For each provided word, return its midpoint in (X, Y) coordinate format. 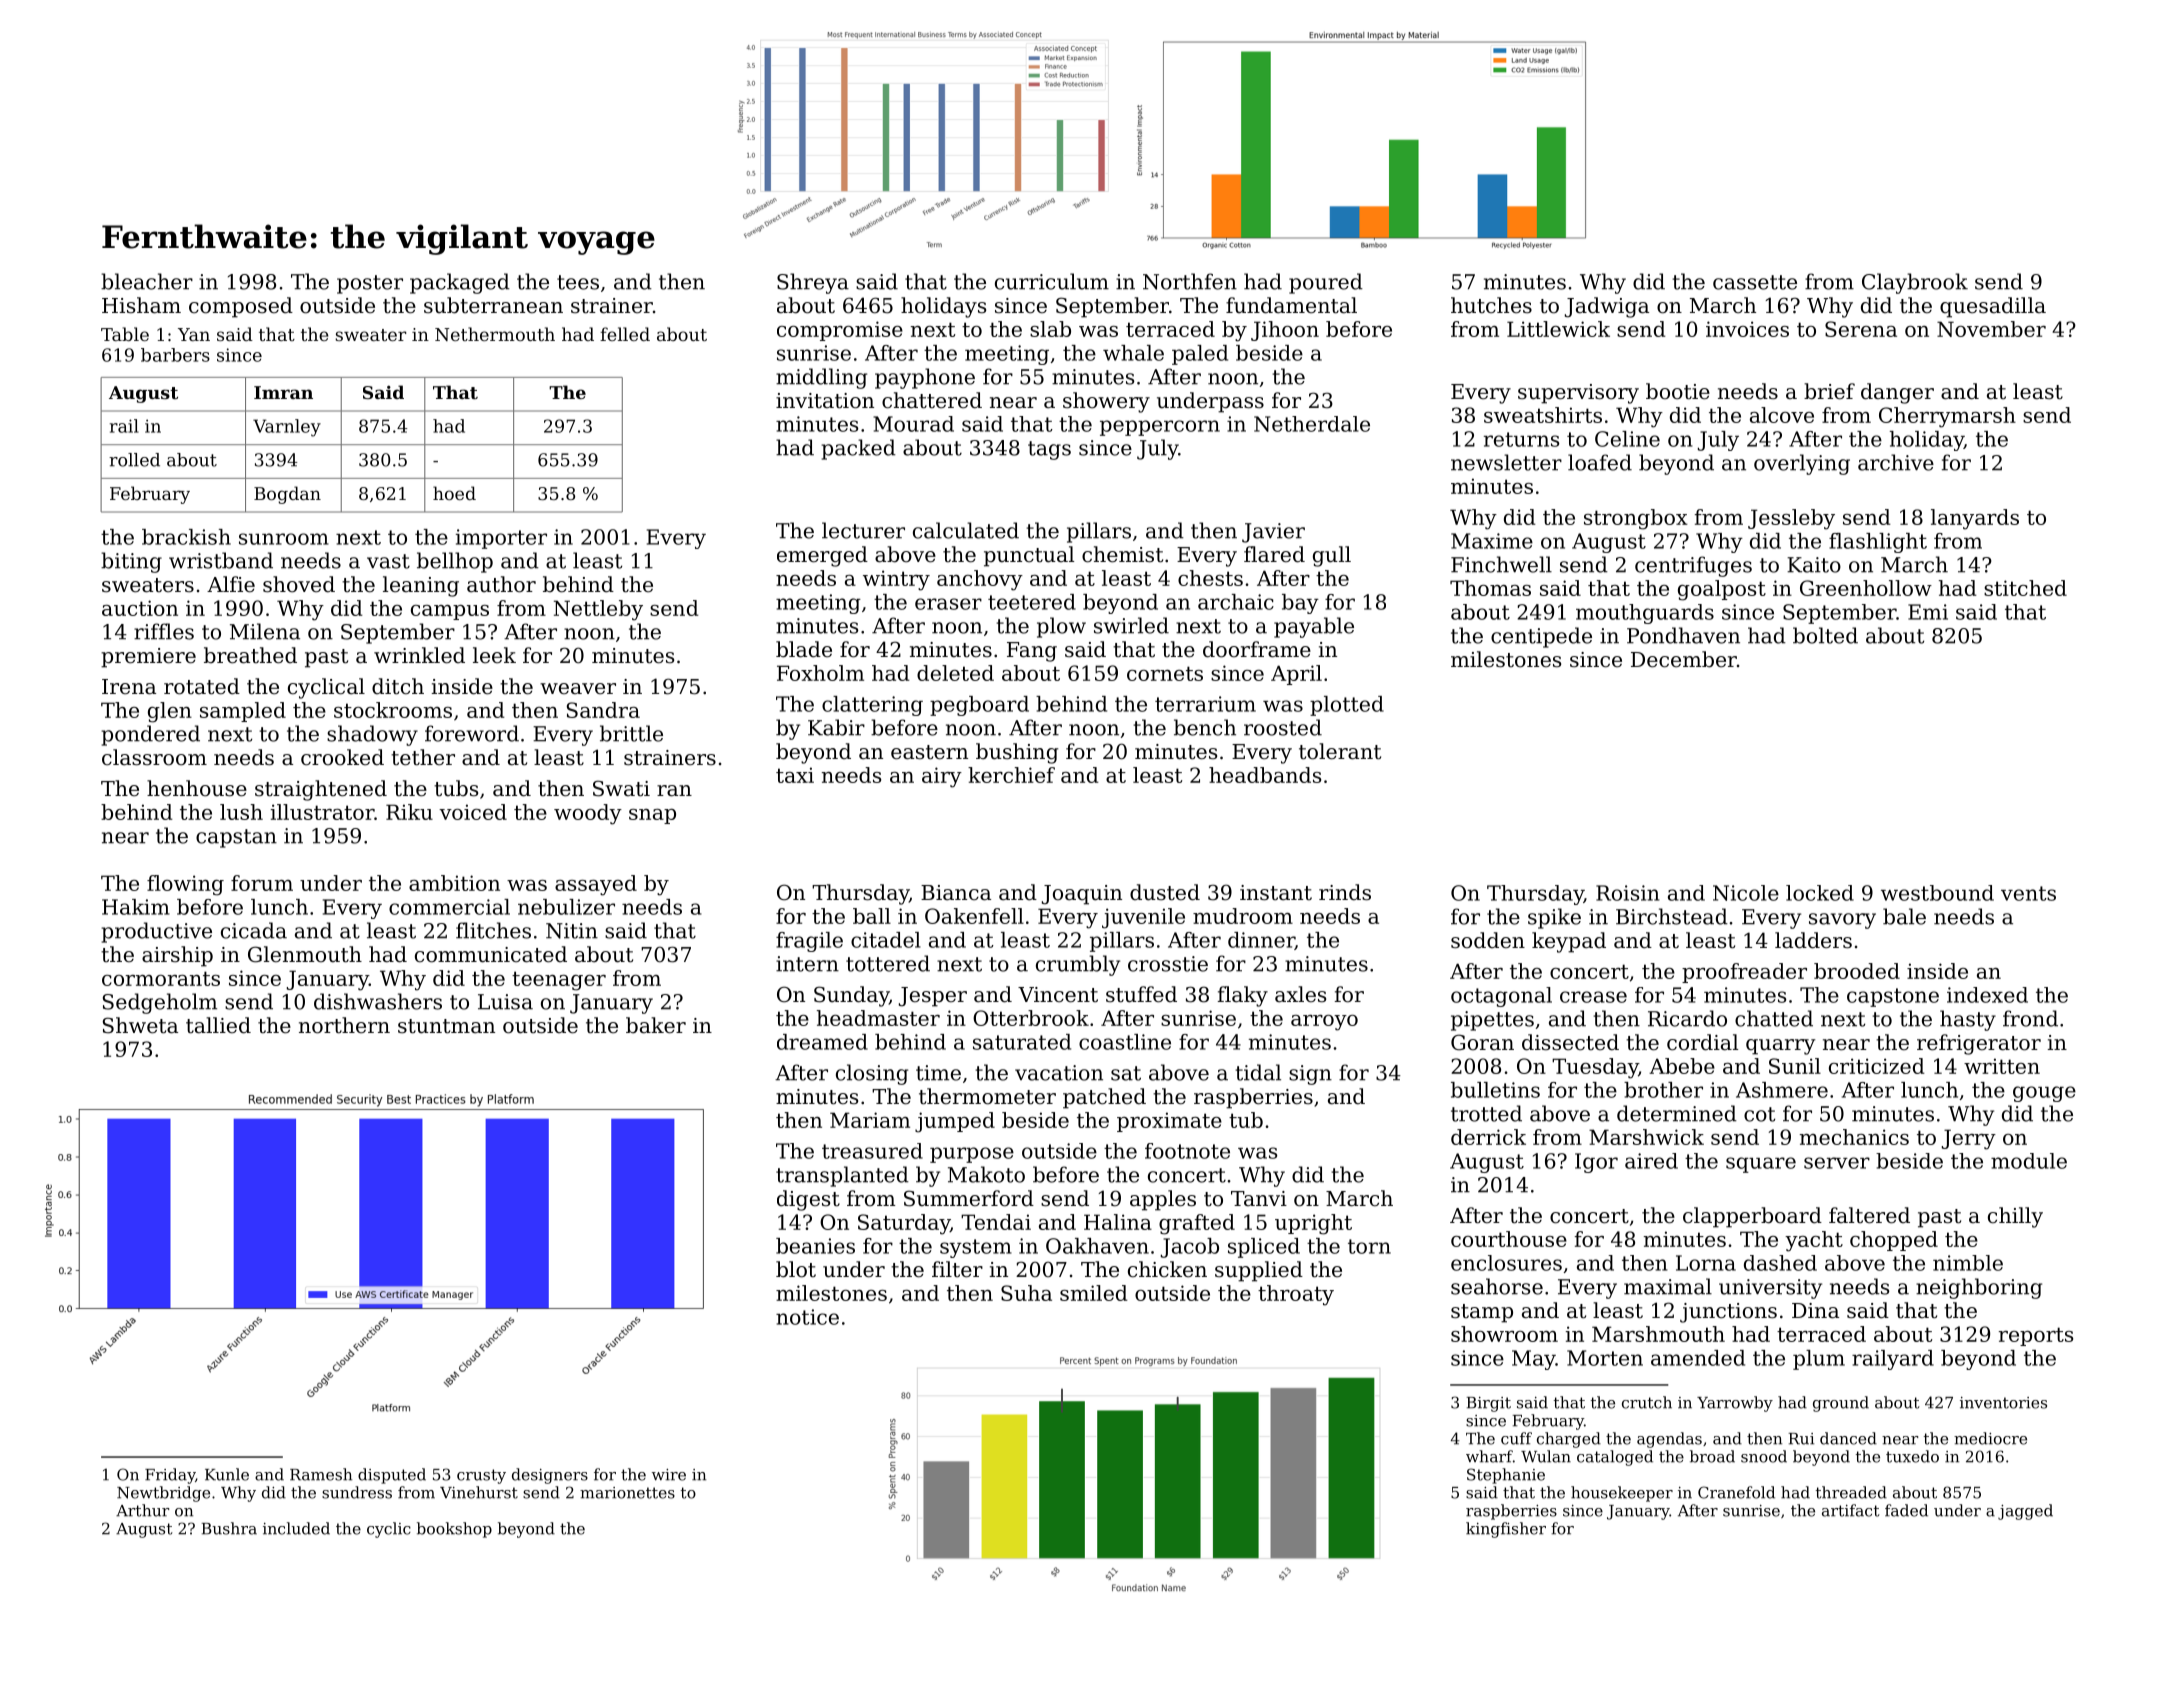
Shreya (813, 283)
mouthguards (1645, 614)
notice (807, 1317)
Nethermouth (495, 334)
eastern (929, 752)
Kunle (227, 1474)
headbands (1265, 775)
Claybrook (1915, 283)
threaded (1851, 1492)
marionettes (627, 1493)
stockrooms (393, 710)
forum (262, 883)
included (296, 1528)
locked (1820, 893)
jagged (2025, 1512)
